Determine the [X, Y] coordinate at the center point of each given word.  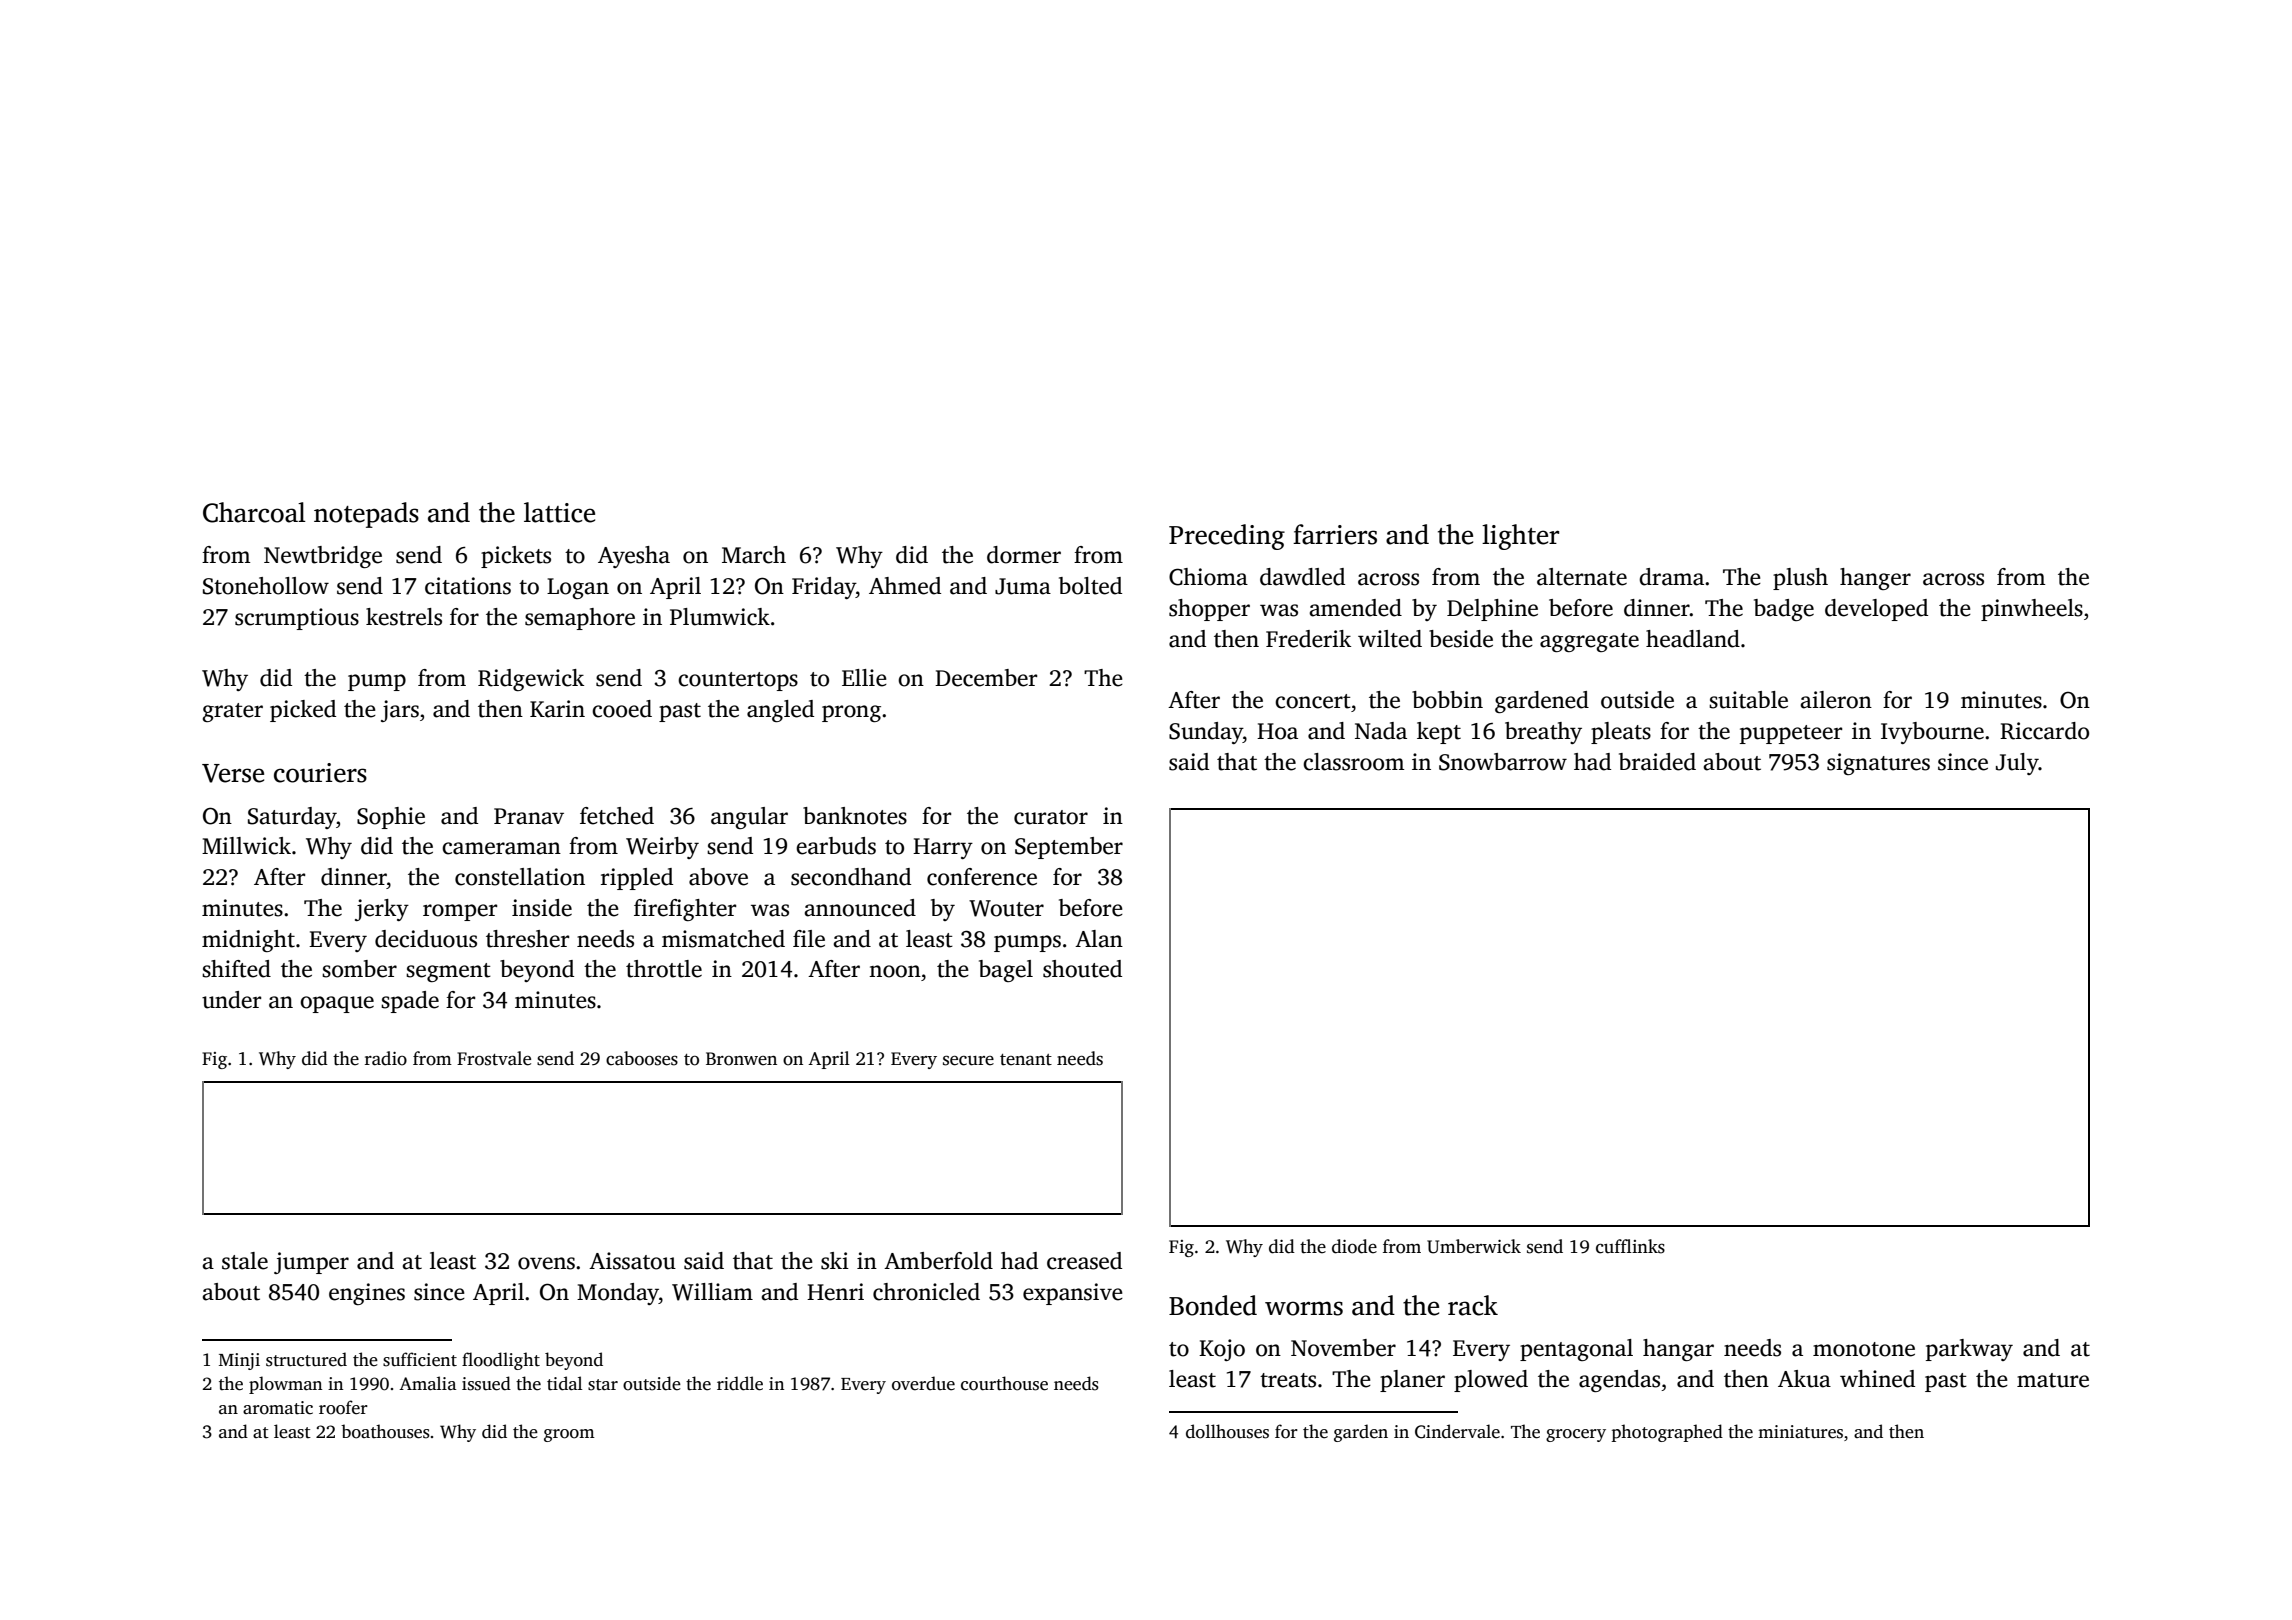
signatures [1878, 764]
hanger [1875, 579]
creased [1084, 1261]
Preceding [1227, 537]
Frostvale [494, 1058]
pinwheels [2032, 610]
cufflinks [1630, 1246]
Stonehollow [266, 586]
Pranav [529, 816]
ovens [546, 1263]
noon [895, 971]
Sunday [1206, 733]
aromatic [278, 1408]
